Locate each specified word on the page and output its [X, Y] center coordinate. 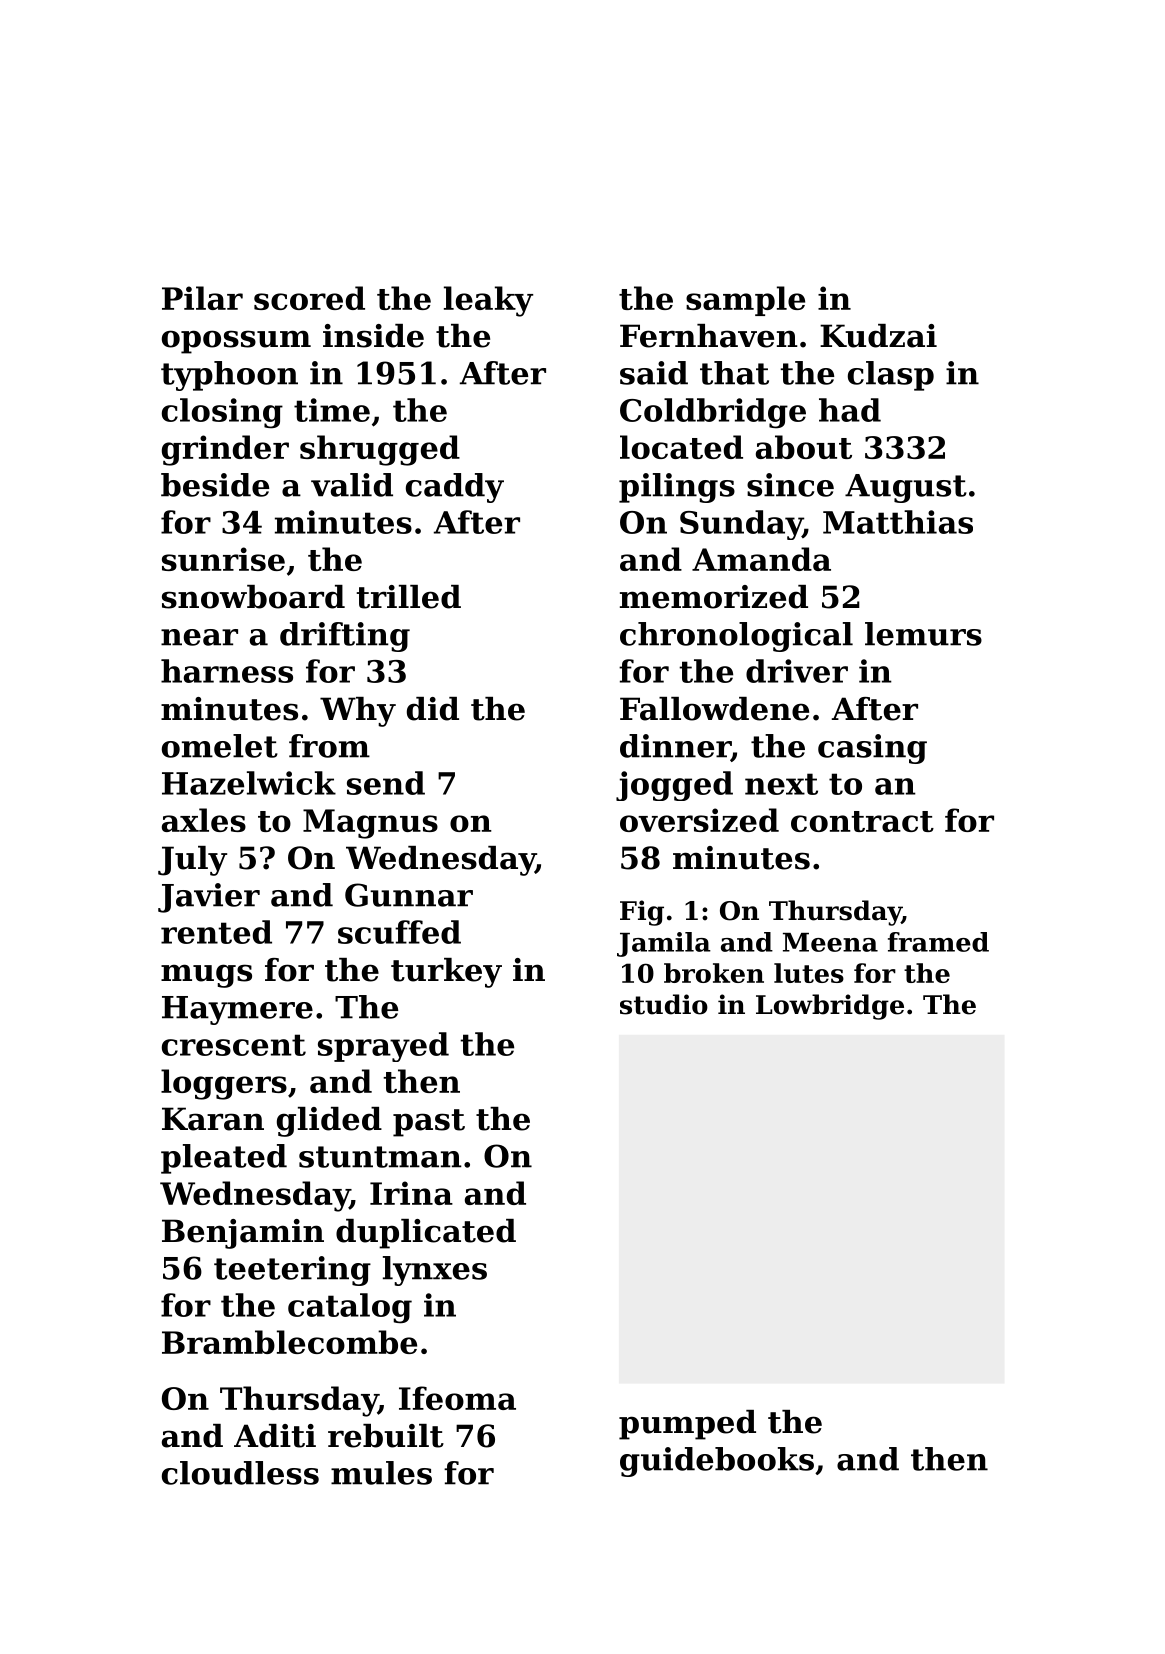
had [850, 410]
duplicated [426, 1234]
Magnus [370, 824]
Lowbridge [830, 1007]
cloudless [240, 1473]
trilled [409, 597]
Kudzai [878, 336]
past [429, 1123]
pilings [677, 488]
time [332, 410]
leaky [488, 301]
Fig [642, 913]
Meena [830, 942]
